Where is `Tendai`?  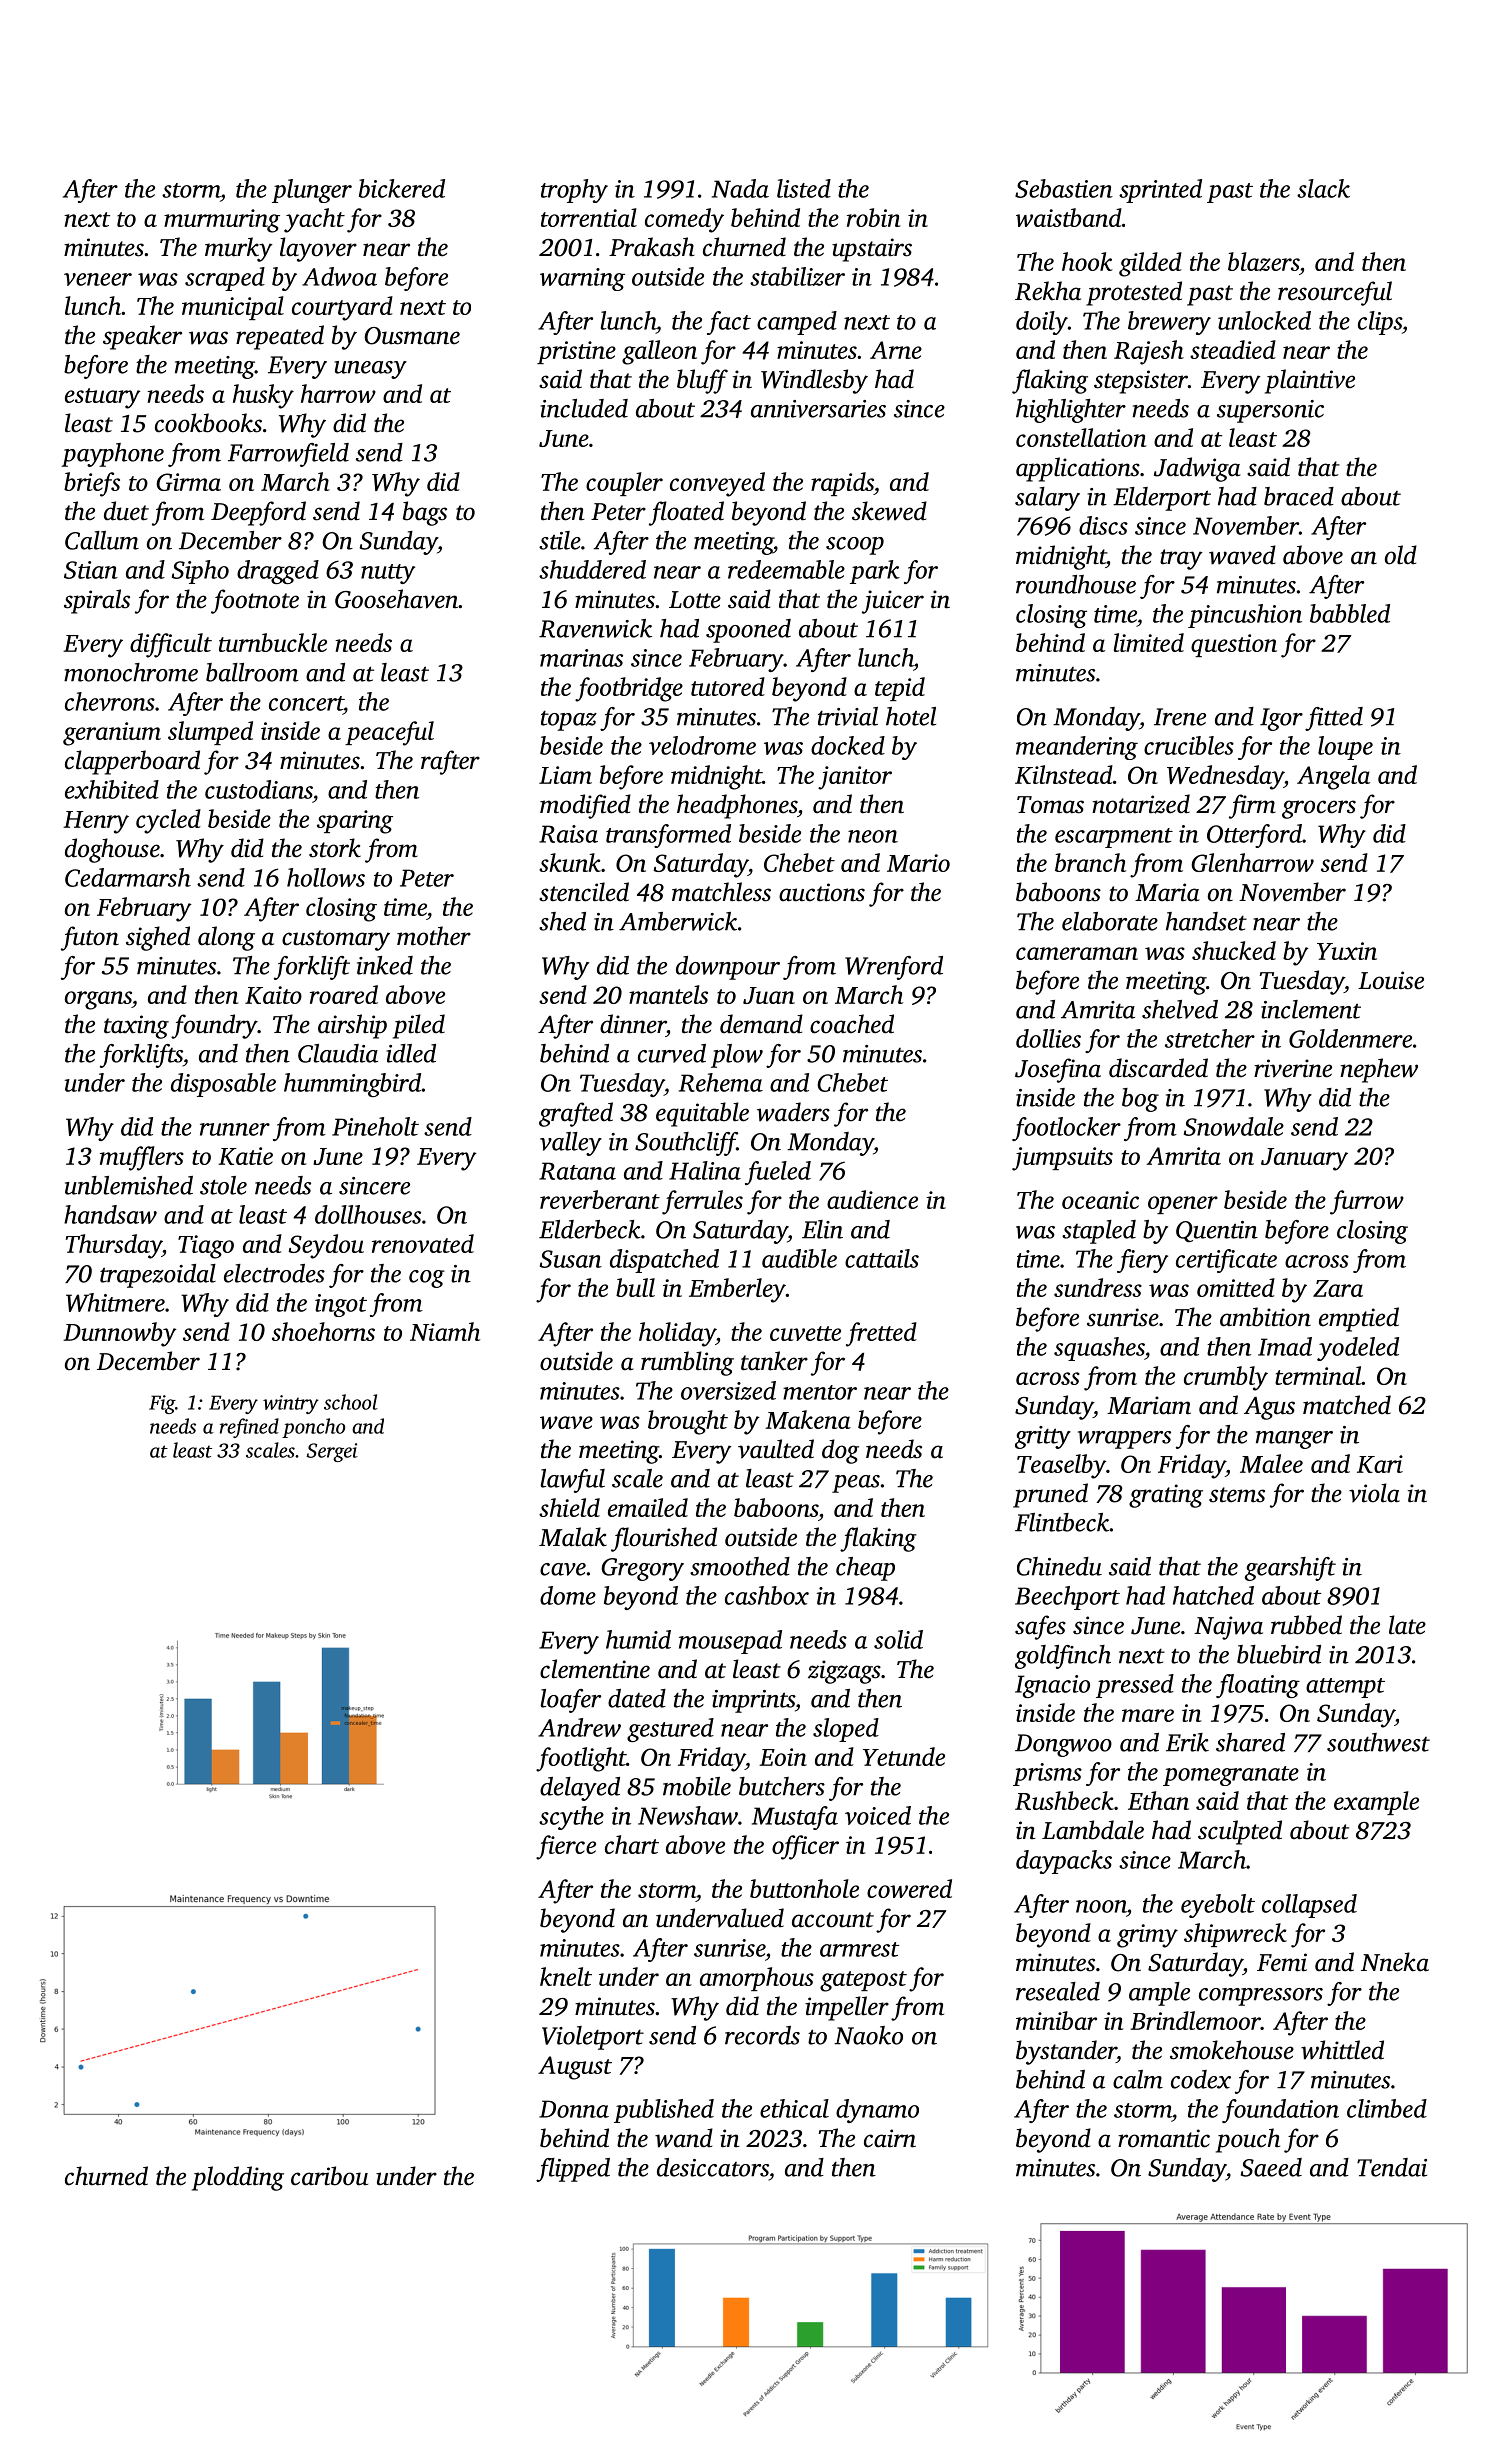 Tendai is located at coordinates (1392, 2167).
